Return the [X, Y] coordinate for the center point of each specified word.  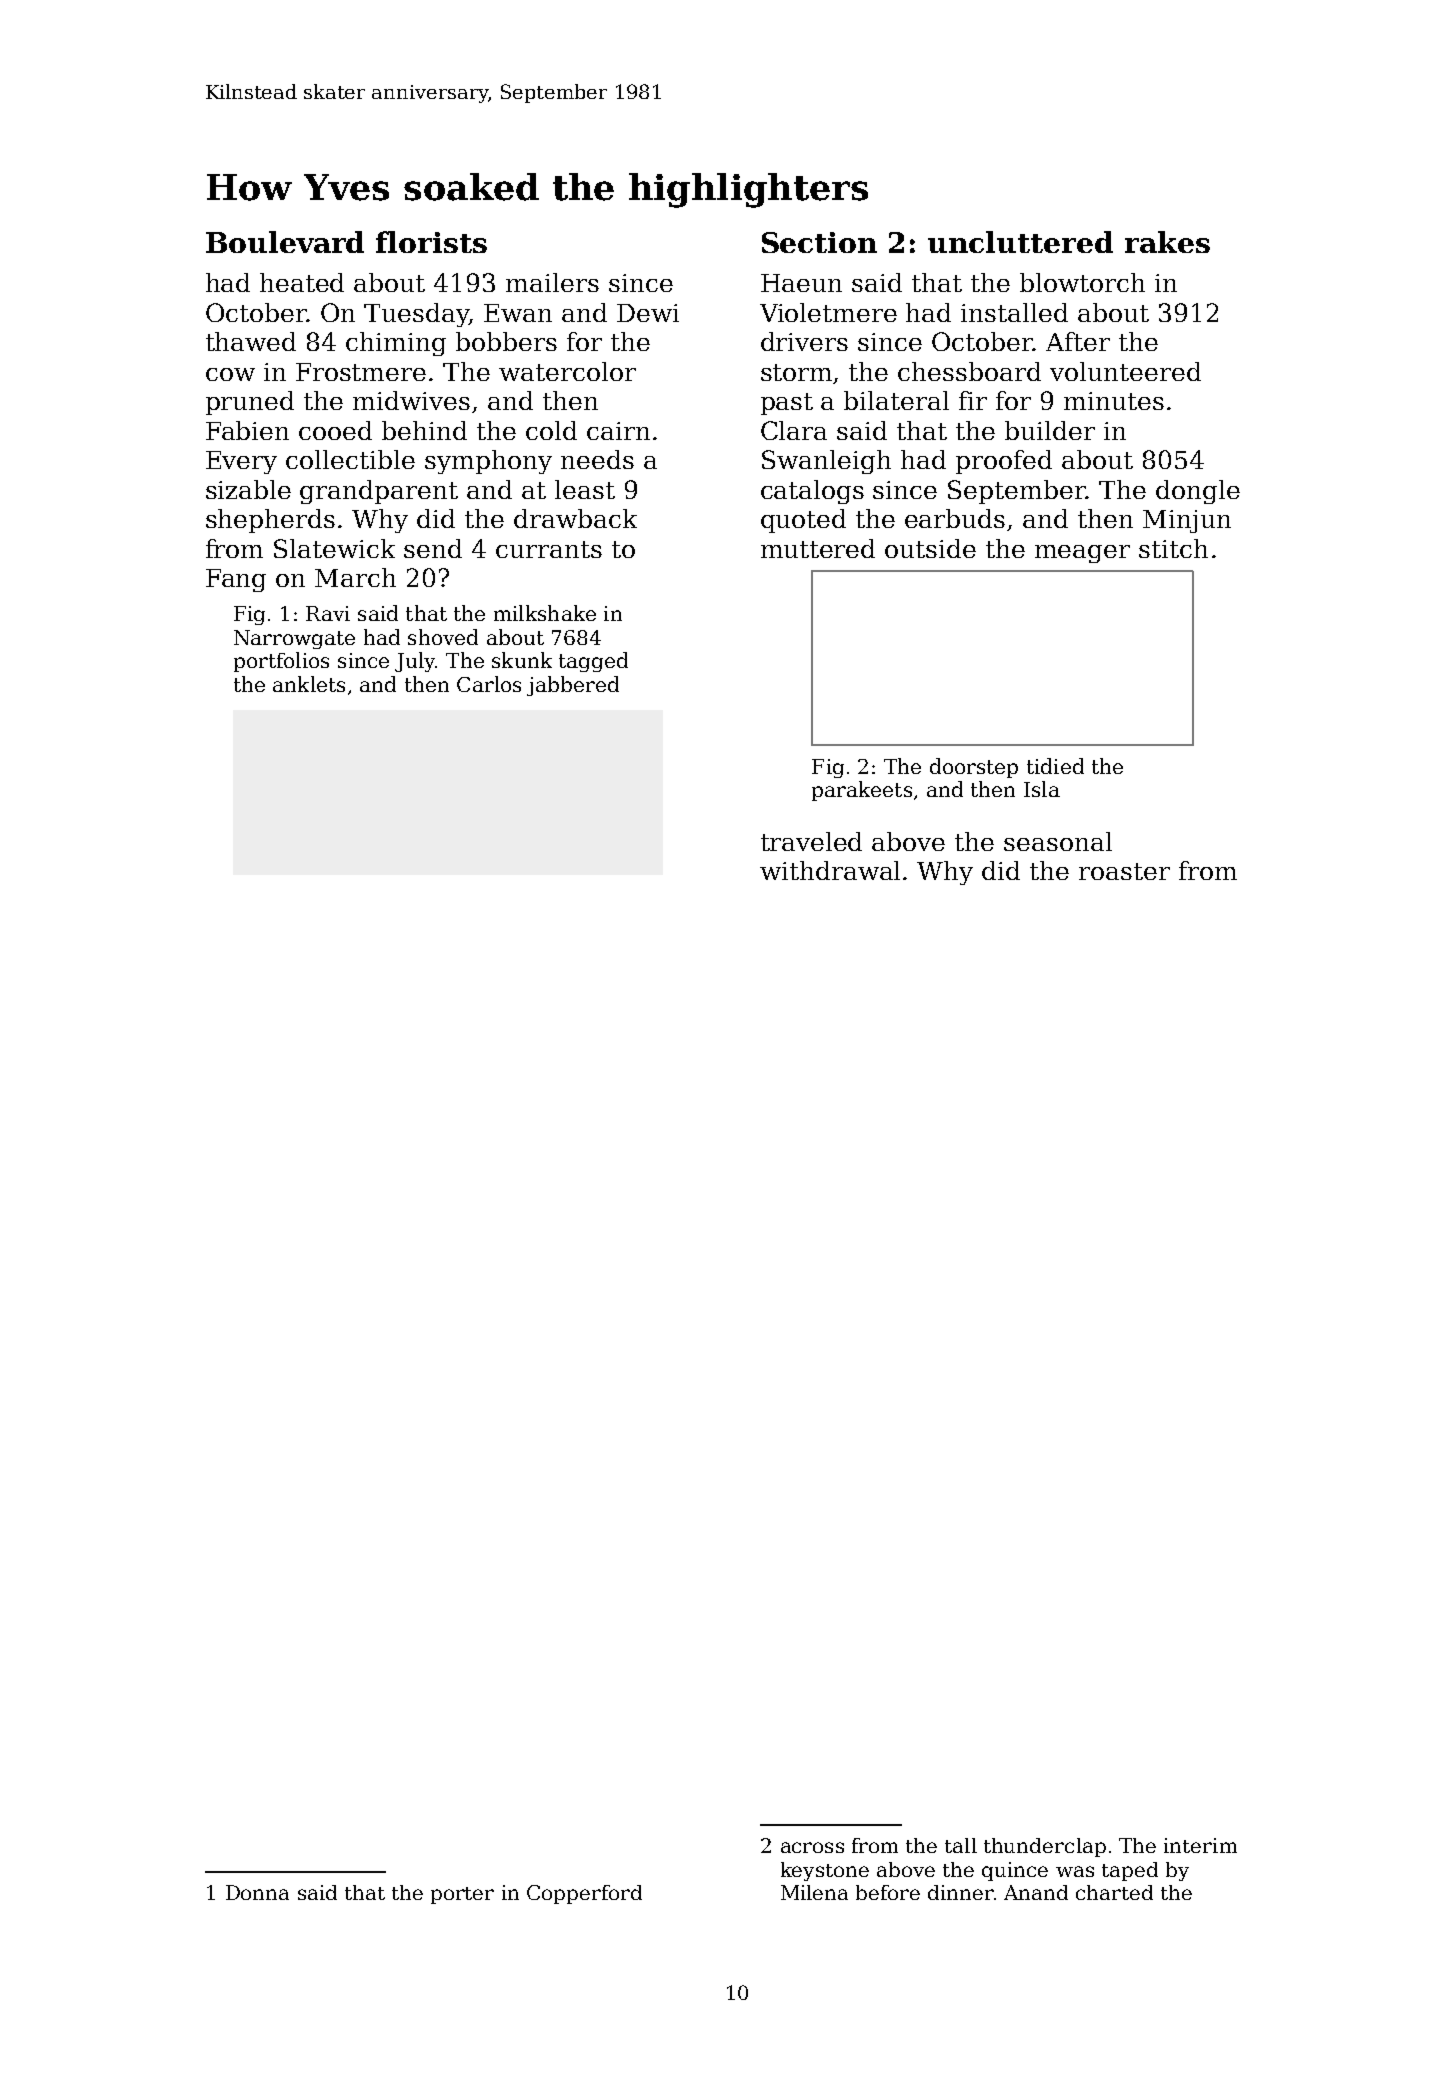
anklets [309, 684]
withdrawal [830, 870]
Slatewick [334, 548]
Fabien [247, 430]
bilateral [896, 400]
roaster [1124, 871]
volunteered [1125, 371]
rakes [1167, 242]
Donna [257, 1892]
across [812, 1847]
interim [1200, 1845]
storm [796, 372]
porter [462, 1895]
